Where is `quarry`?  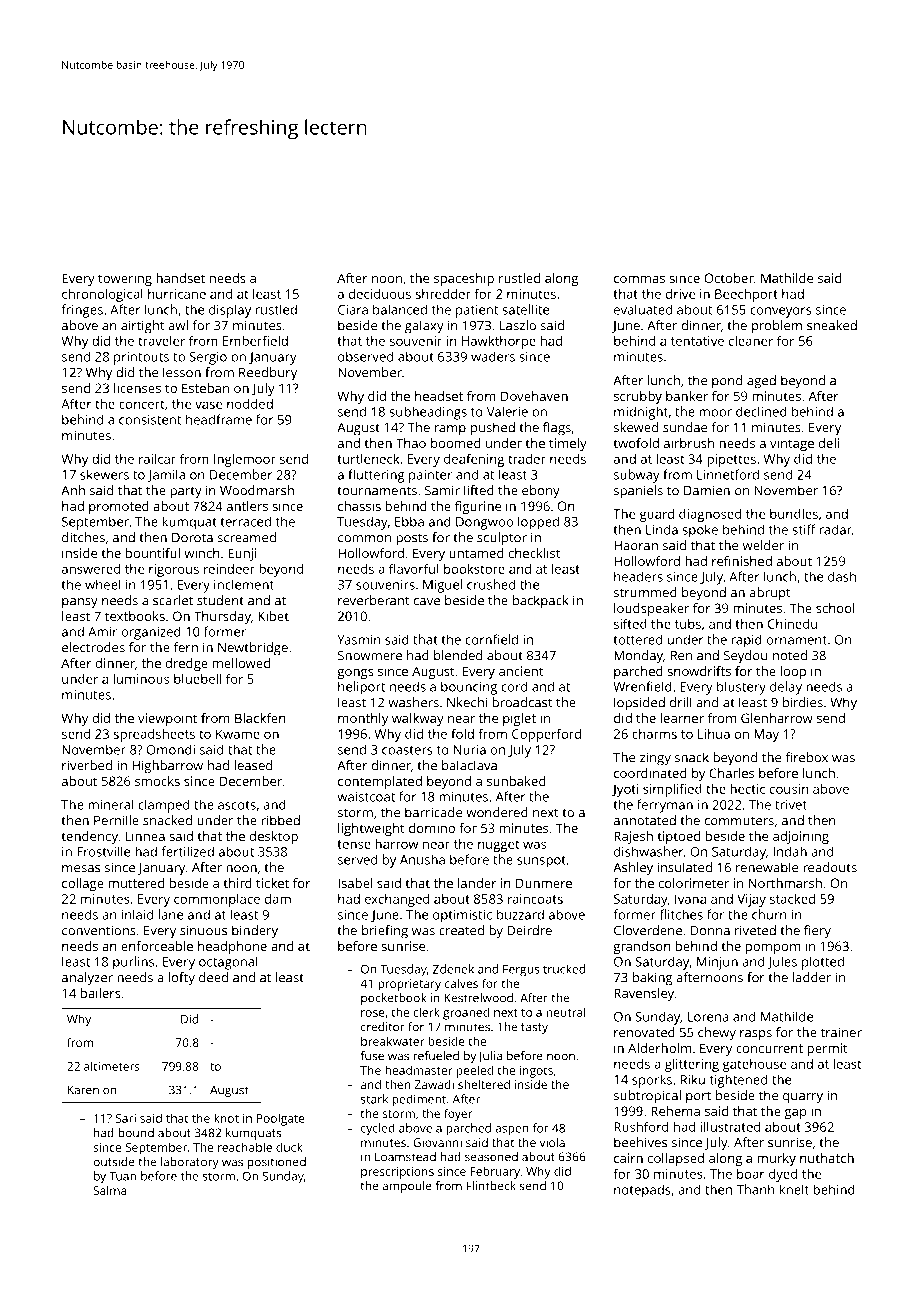 quarry is located at coordinates (803, 1098).
